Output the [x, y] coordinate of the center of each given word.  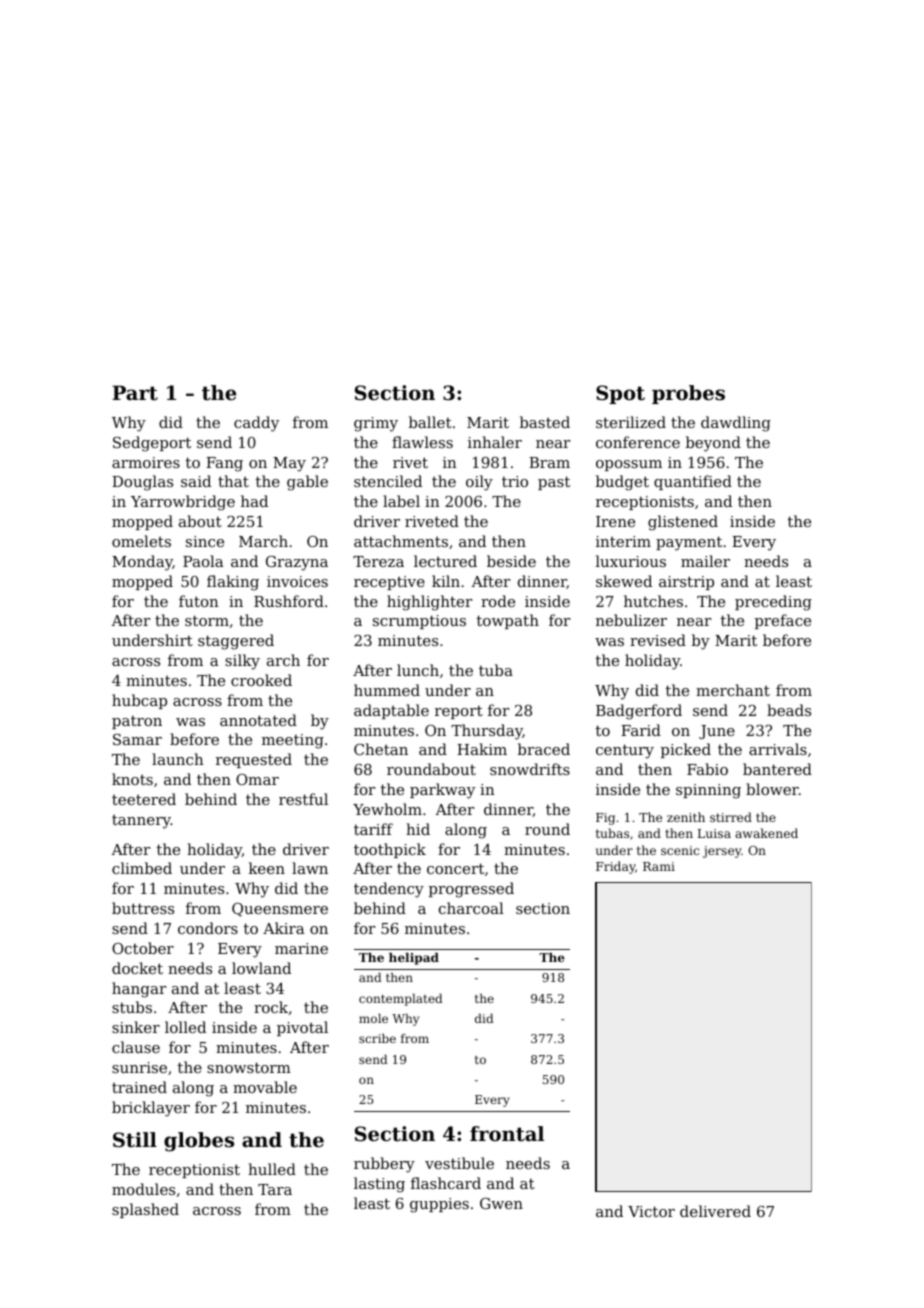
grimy [376, 424]
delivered [715, 1211]
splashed [145, 1210]
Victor [651, 1211]
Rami [659, 866]
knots [132, 779]
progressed [471, 890]
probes [688, 394]
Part [135, 393]
